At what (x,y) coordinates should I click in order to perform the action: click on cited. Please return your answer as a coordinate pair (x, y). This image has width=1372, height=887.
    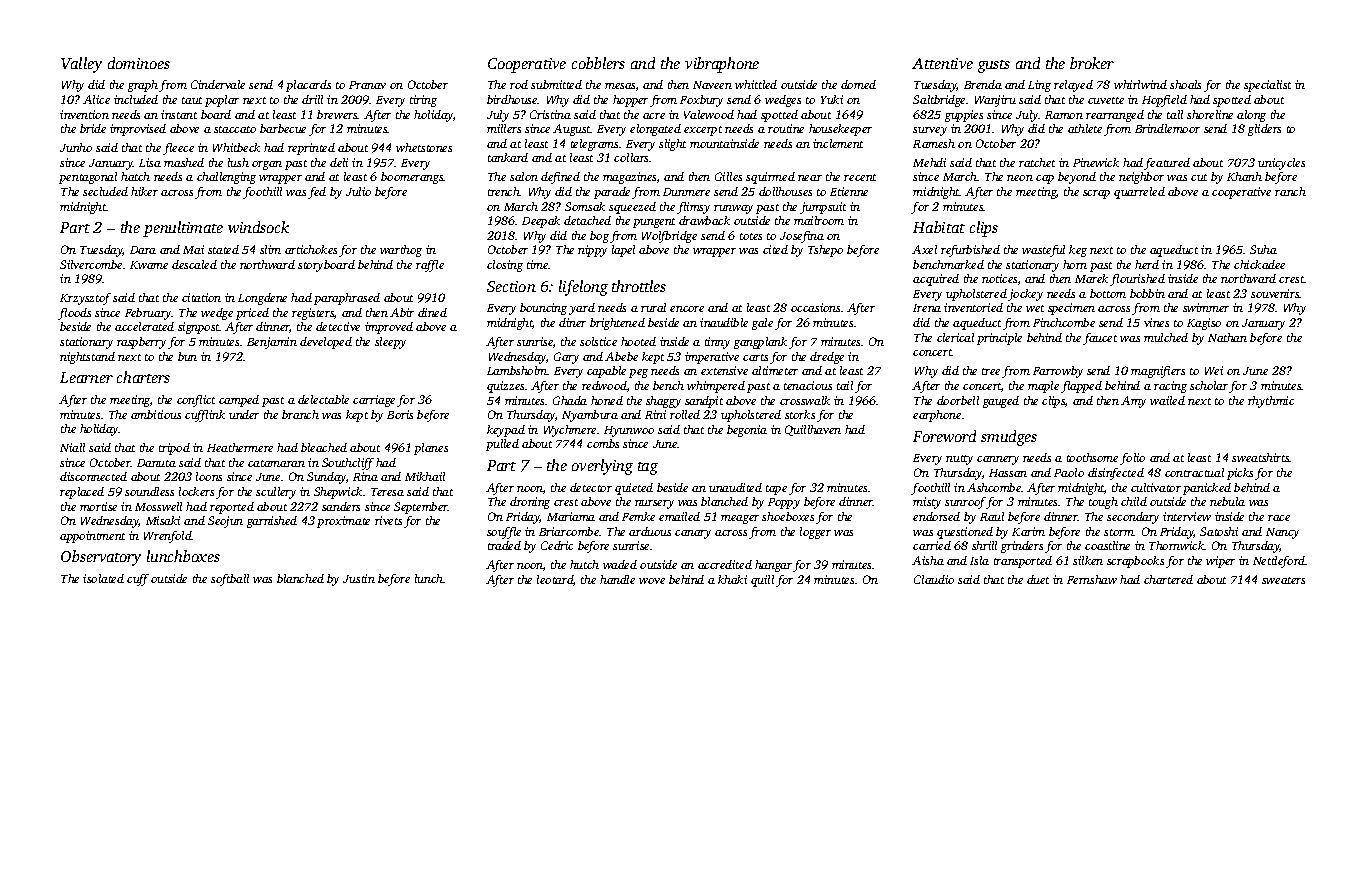
    Looking at the image, I should click on (775, 249).
